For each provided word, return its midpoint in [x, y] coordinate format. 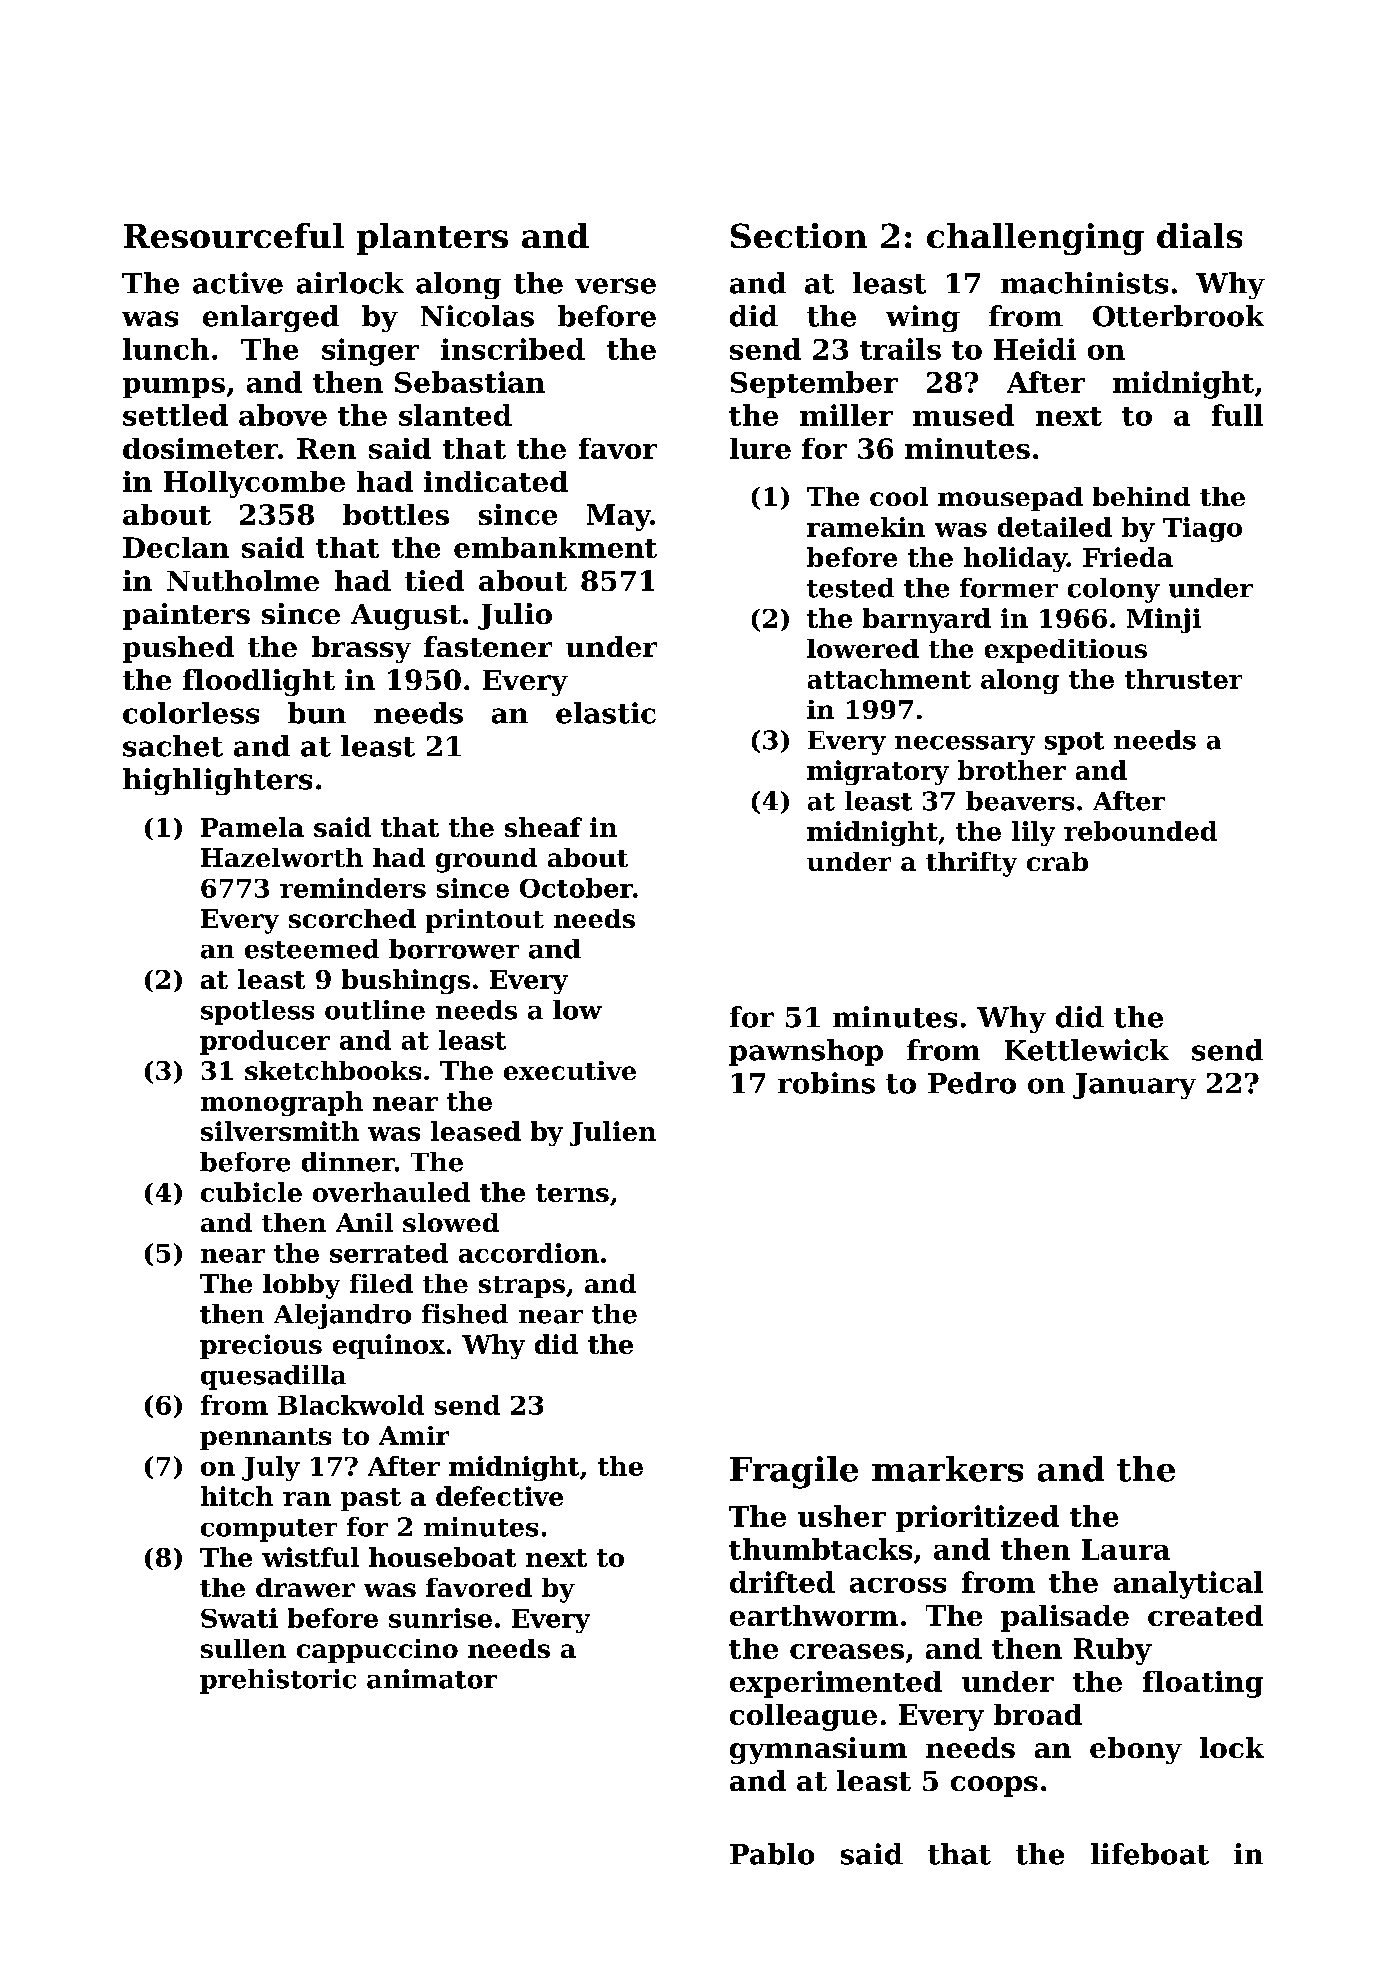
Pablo [772, 1854]
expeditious [1066, 651]
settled [175, 415]
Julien [613, 1133]
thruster [1183, 679]
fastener [488, 646]
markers [947, 1469]
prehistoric [278, 1681]
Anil [364, 1222]
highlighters [217, 781]
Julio [515, 616]
